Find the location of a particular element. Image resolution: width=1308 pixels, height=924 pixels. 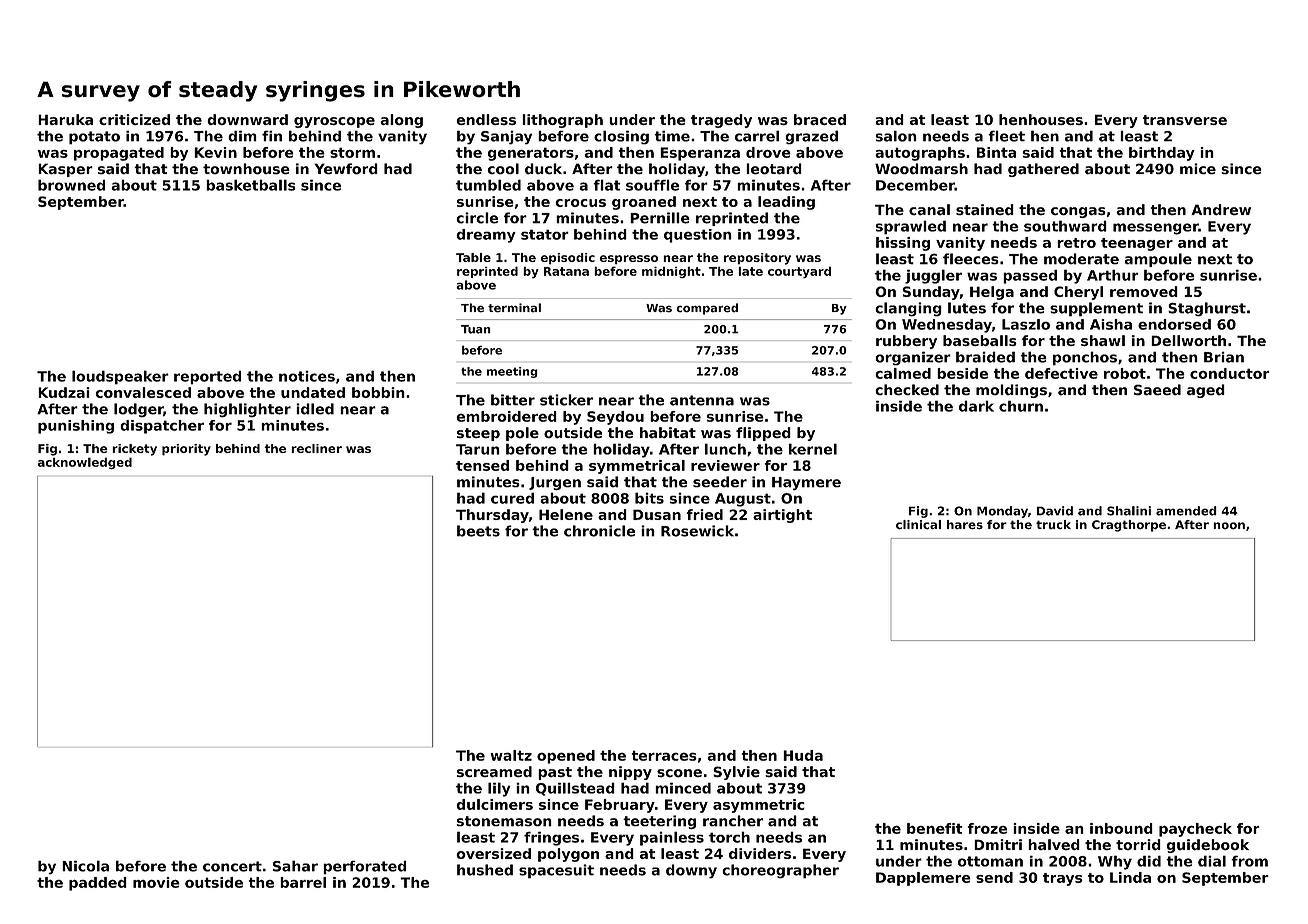

Nicola is located at coordinates (85, 866).
